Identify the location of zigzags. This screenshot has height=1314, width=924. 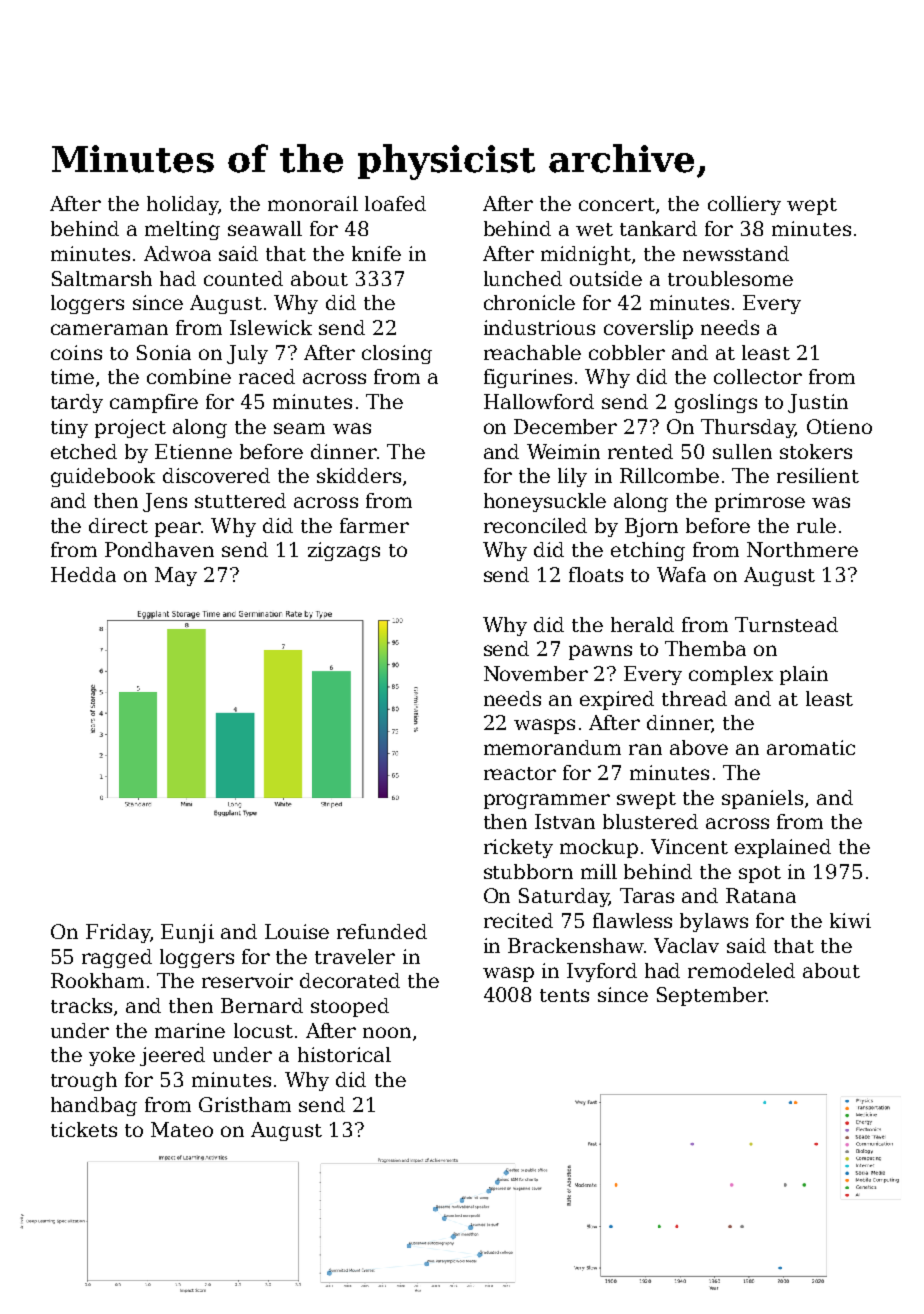
(344, 551).
